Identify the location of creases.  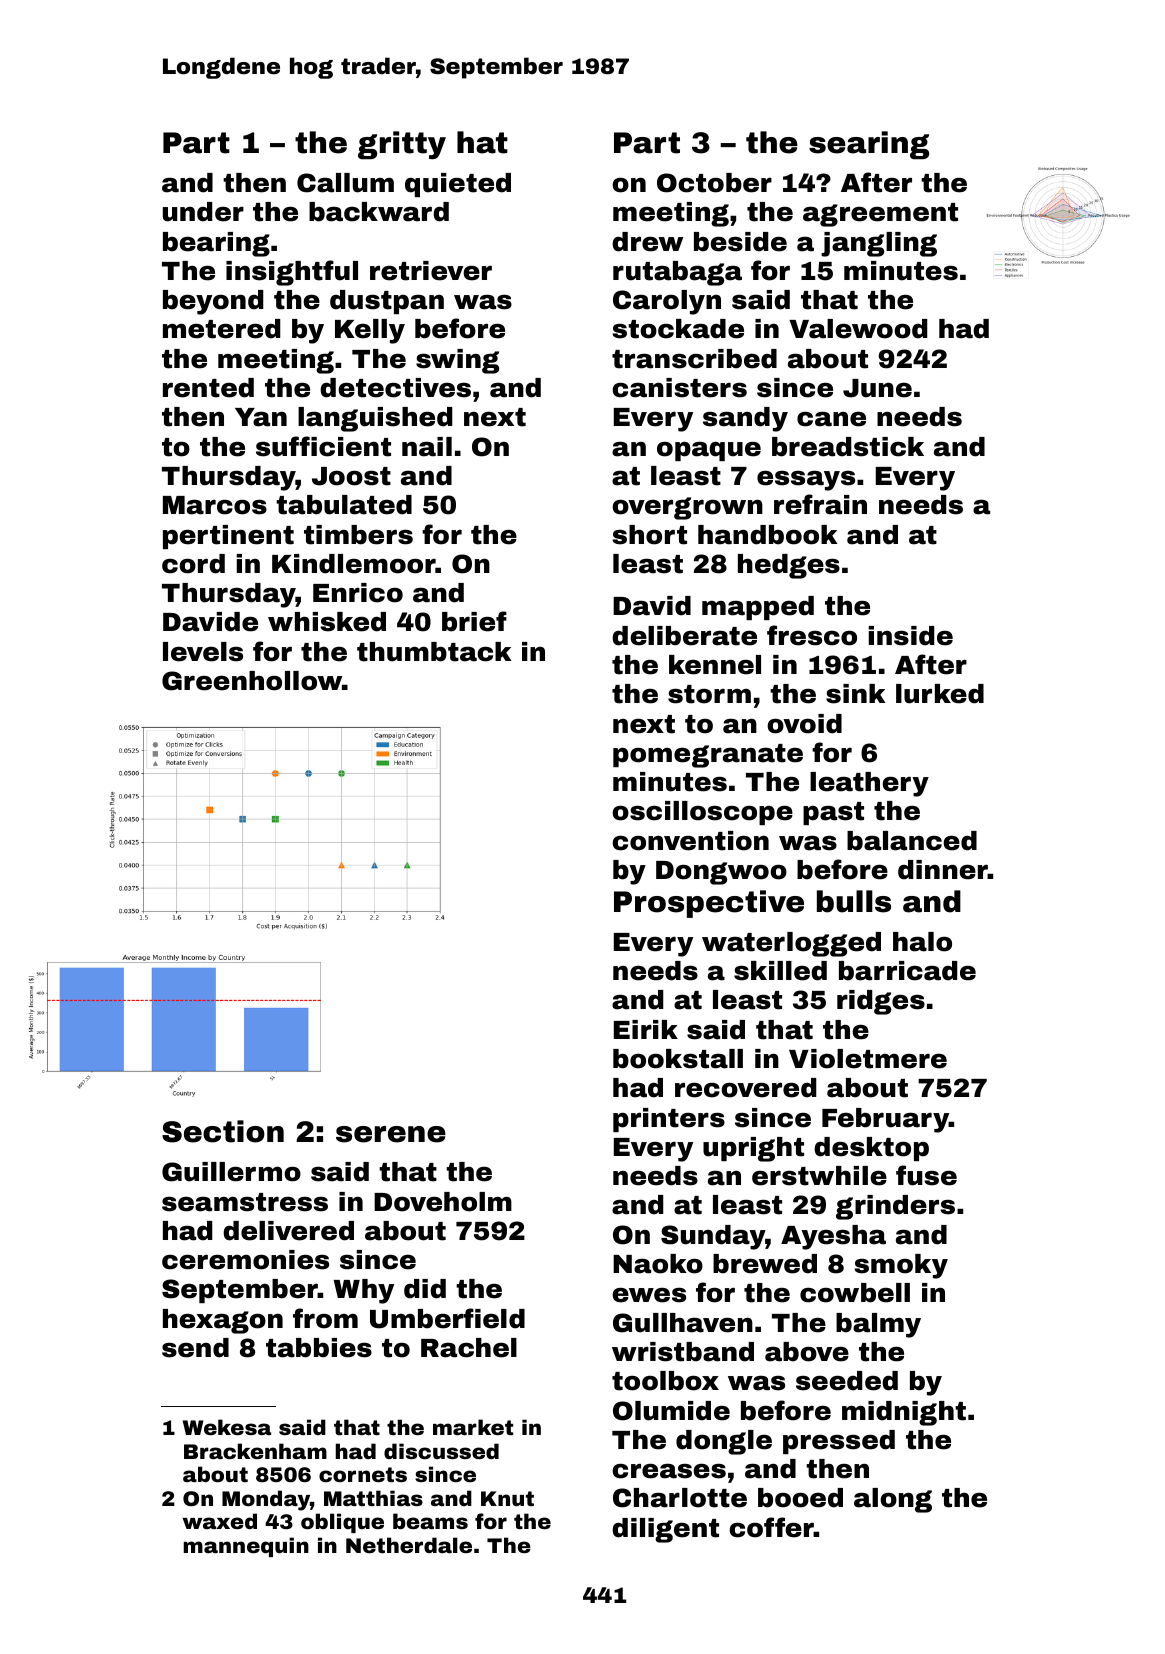
(669, 1471).
